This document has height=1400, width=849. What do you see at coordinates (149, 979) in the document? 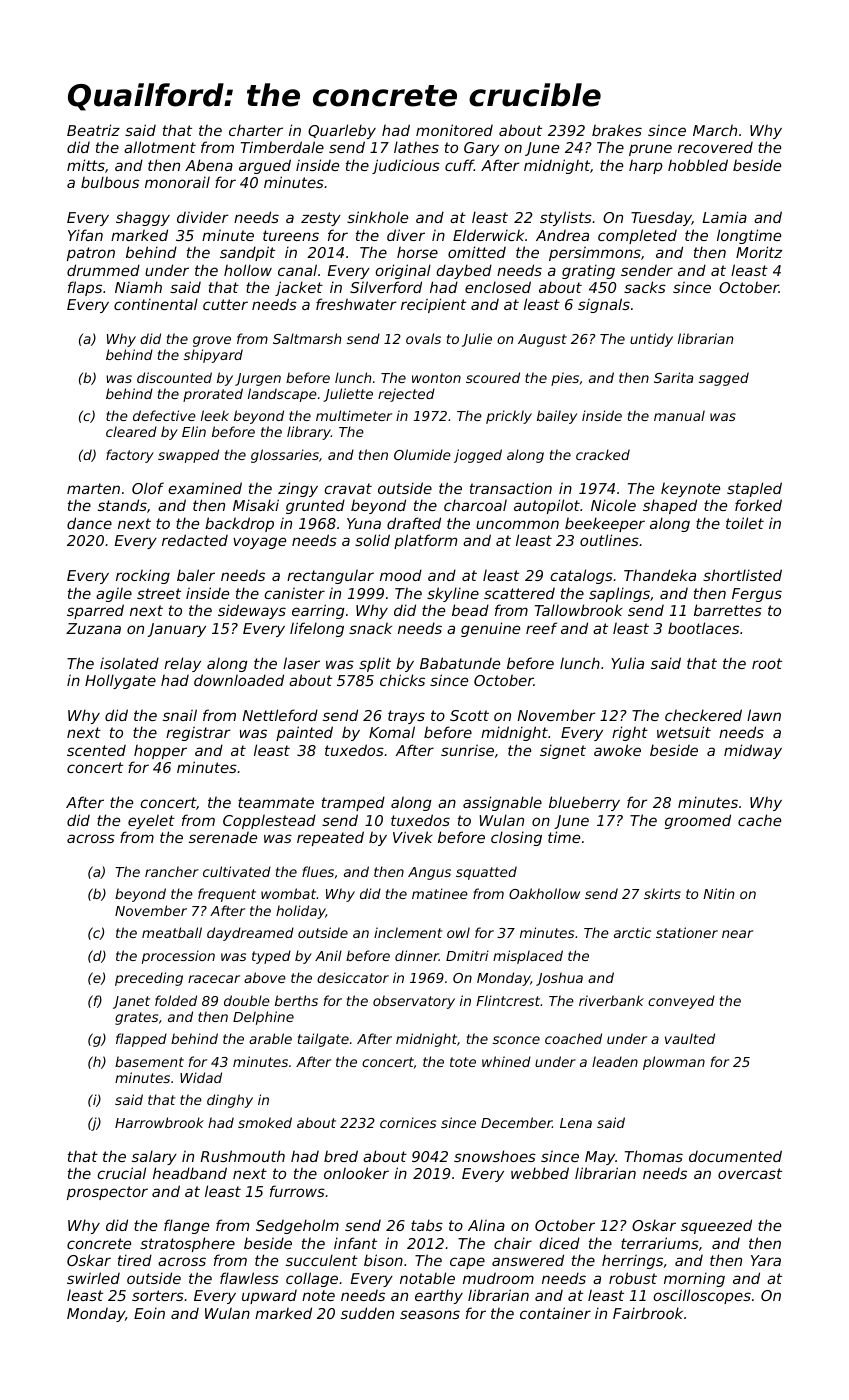
I see `preceding` at bounding box center [149, 979].
